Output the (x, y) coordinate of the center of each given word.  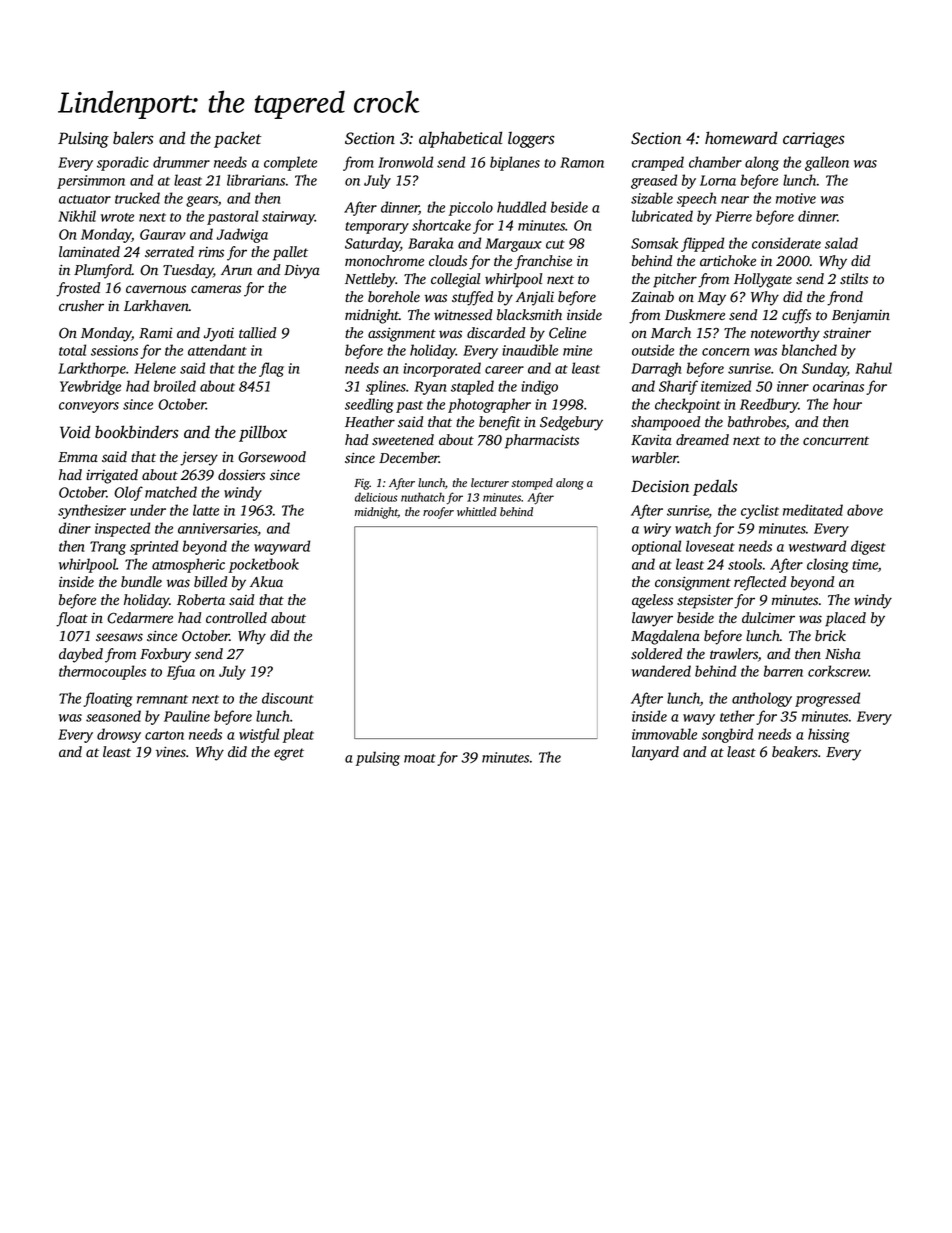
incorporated (442, 369)
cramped (658, 163)
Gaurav (163, 234)
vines (171, 752)
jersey (199, 458)
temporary (377, 228)
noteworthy (785, 334)
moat (420, 758)
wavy (699, 719)
